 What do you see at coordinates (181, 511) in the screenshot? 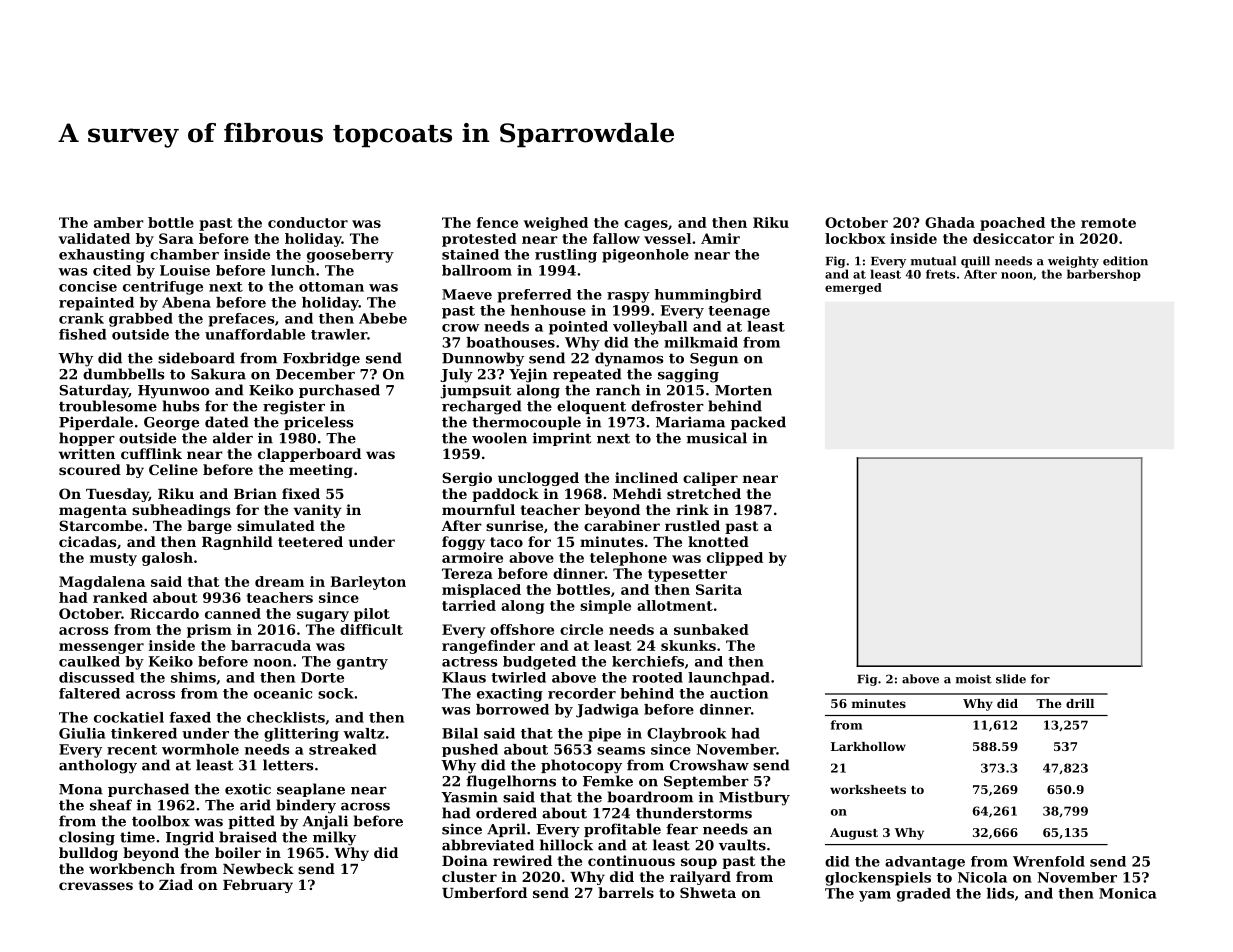
I see `subheadings` at bounding box center [181, 511].
